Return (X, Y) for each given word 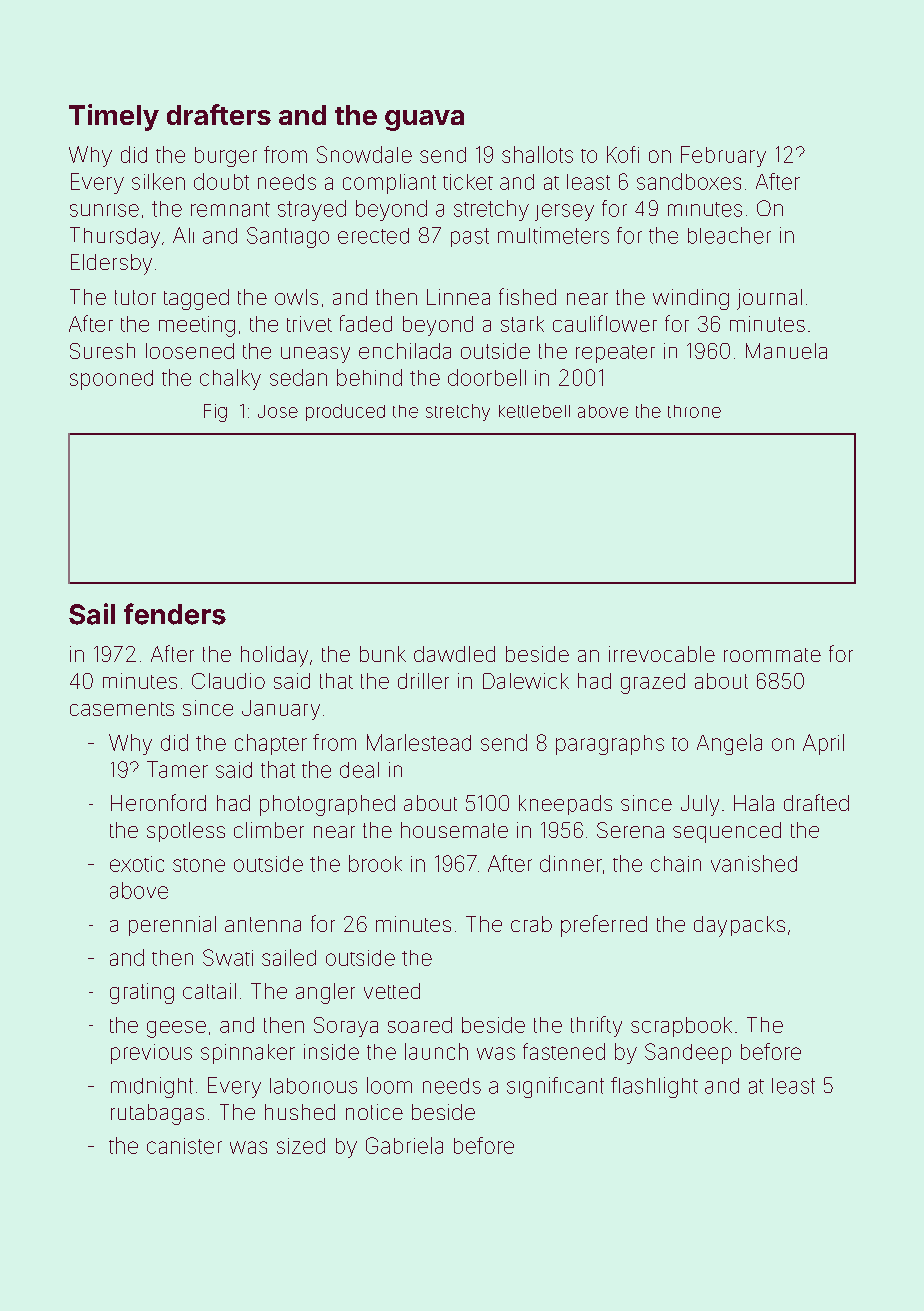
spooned (111, 380)
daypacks (739, 926)
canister (184, 1146)
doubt (221, 181)
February (723, 156)
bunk (383, 654)
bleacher (729, 235)
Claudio (228, 681)
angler (325, 993)
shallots (537, 154)
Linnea (458, 297)
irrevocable (662, 654)
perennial (172, 926)
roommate (772, 655)
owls (296, 297)
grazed (653, 683)
